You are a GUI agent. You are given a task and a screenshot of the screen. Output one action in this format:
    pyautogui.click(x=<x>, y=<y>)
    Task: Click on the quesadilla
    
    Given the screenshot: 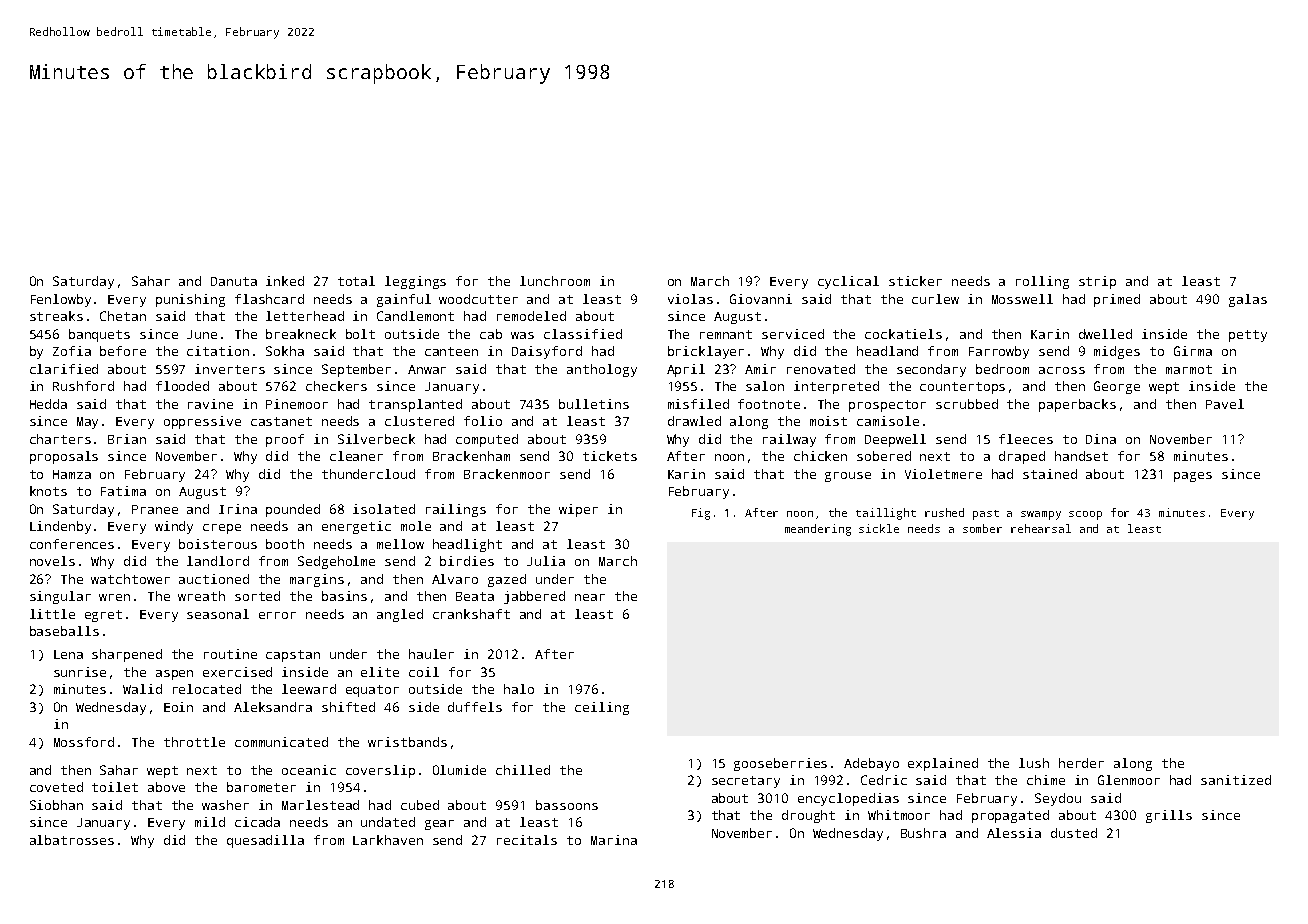 What is the action you would take?
    pyautogui.click(x=265, y=841)
